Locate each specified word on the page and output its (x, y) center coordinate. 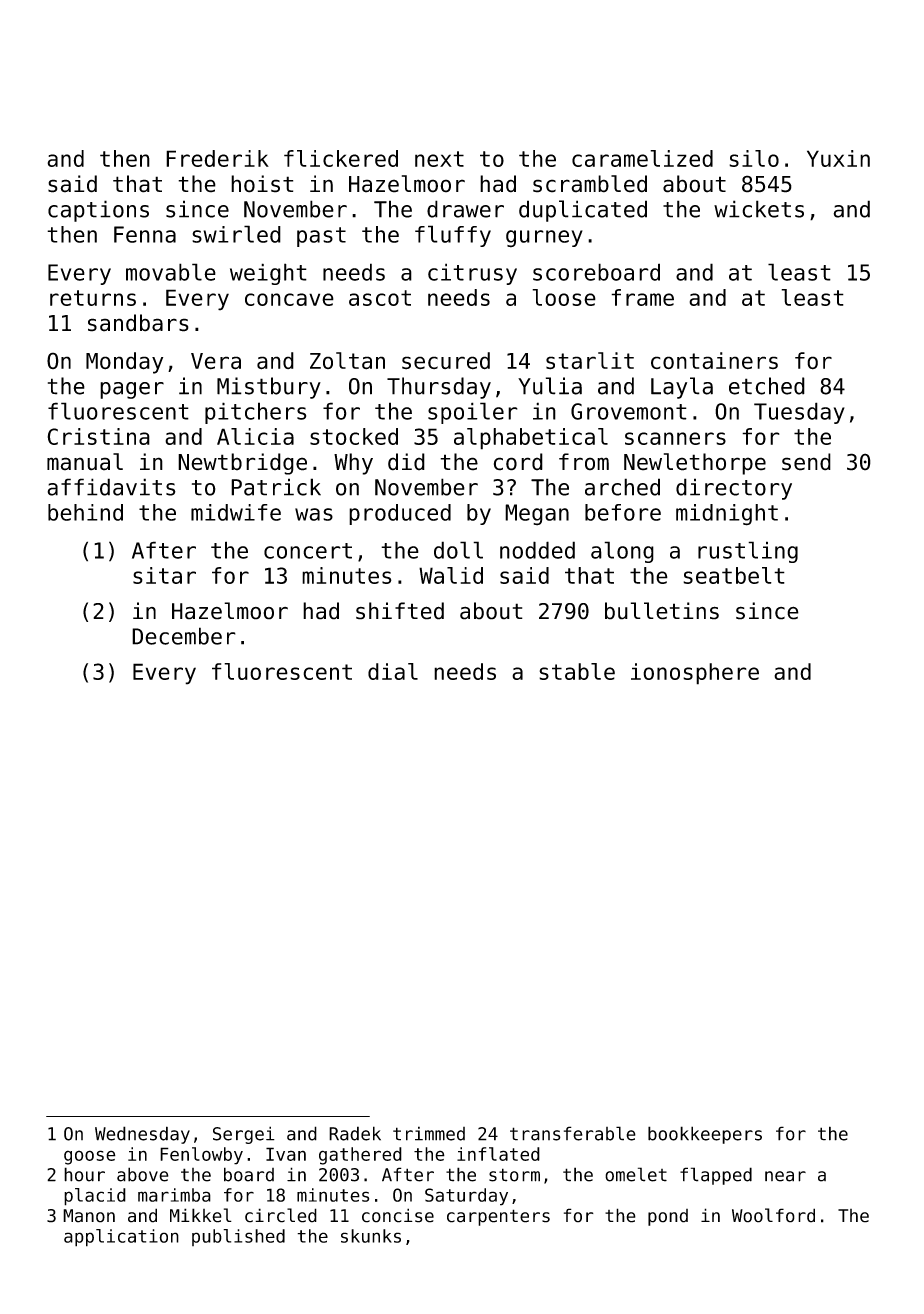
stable (577, 671)
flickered (341, 158)
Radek (355, 1133)
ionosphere (695, 674)
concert (308, 551)
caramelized (642, 158)
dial (393, 671)
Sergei (244, 1135)
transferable (573, 1133)
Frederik (217, 158)
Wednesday (142, 1135)
